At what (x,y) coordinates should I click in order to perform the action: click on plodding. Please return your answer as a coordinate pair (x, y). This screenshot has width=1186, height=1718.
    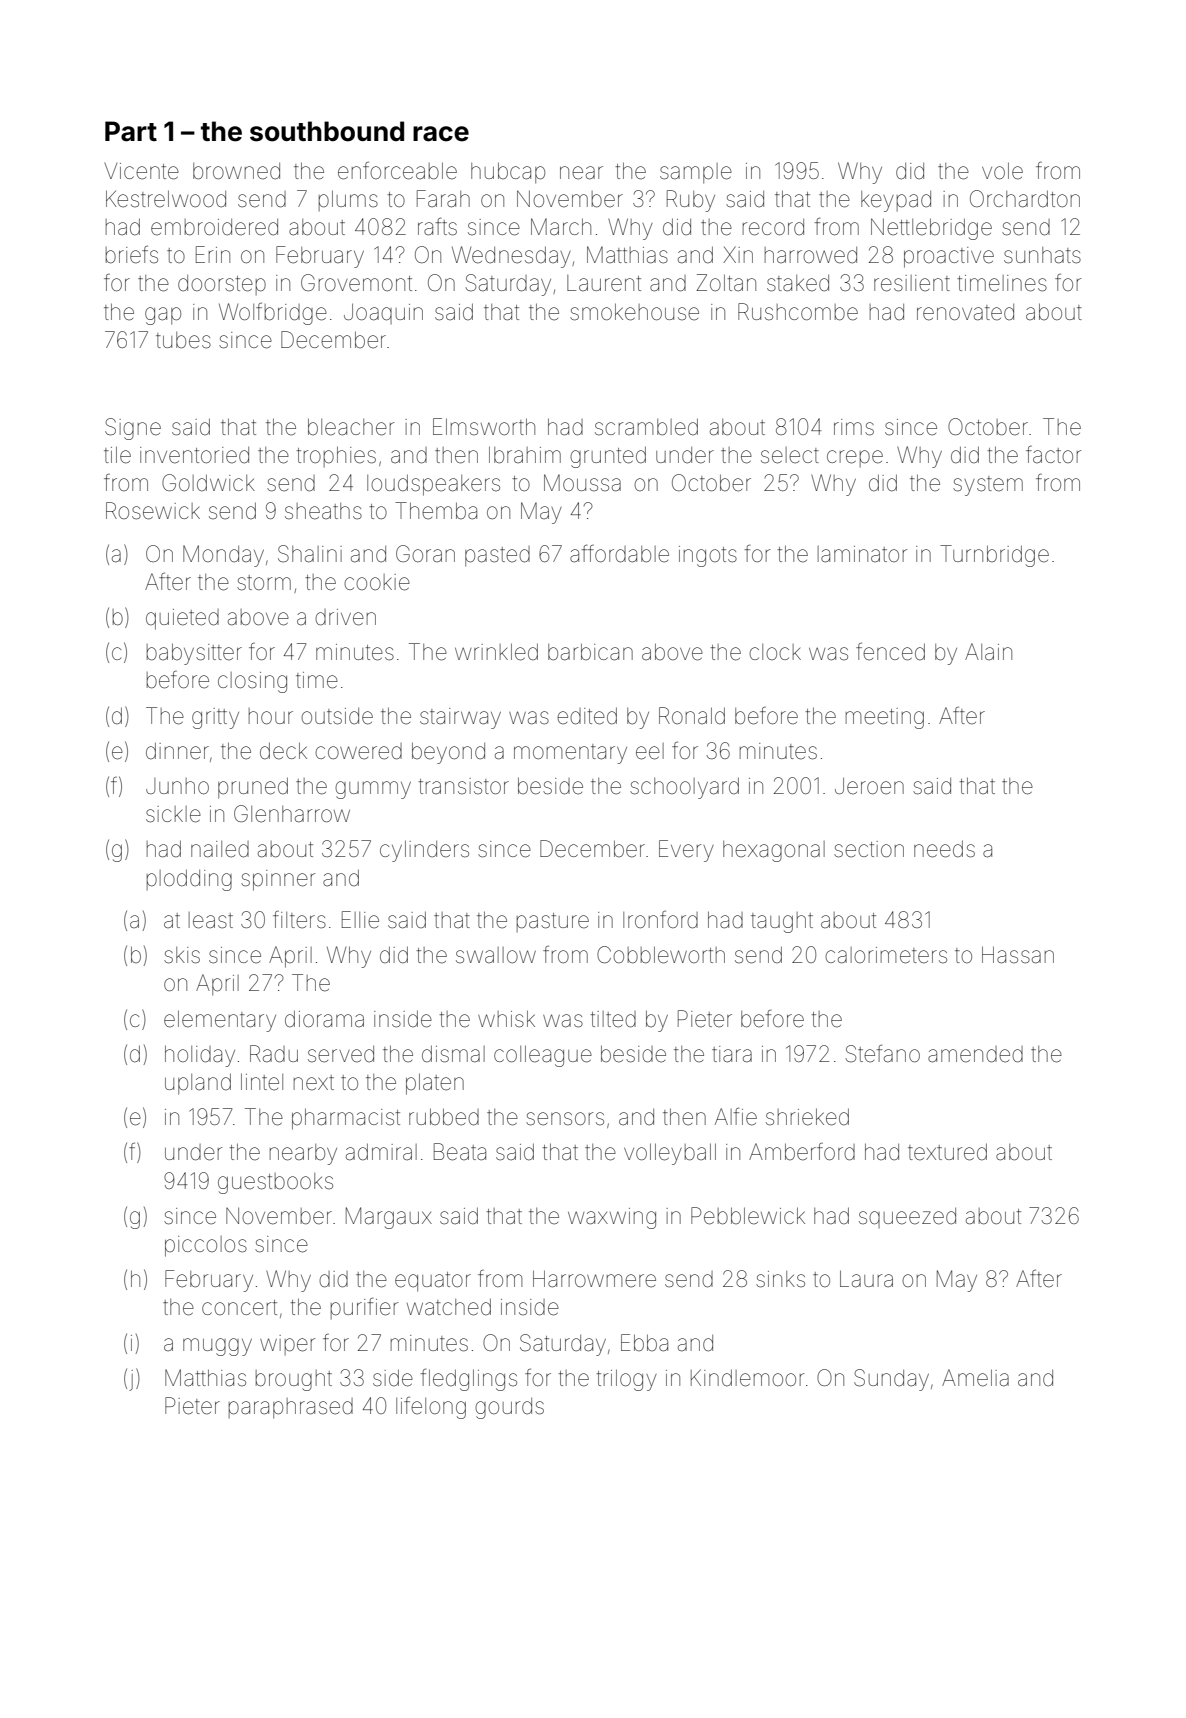
    Looking at the image, I should click on (189, 880).
